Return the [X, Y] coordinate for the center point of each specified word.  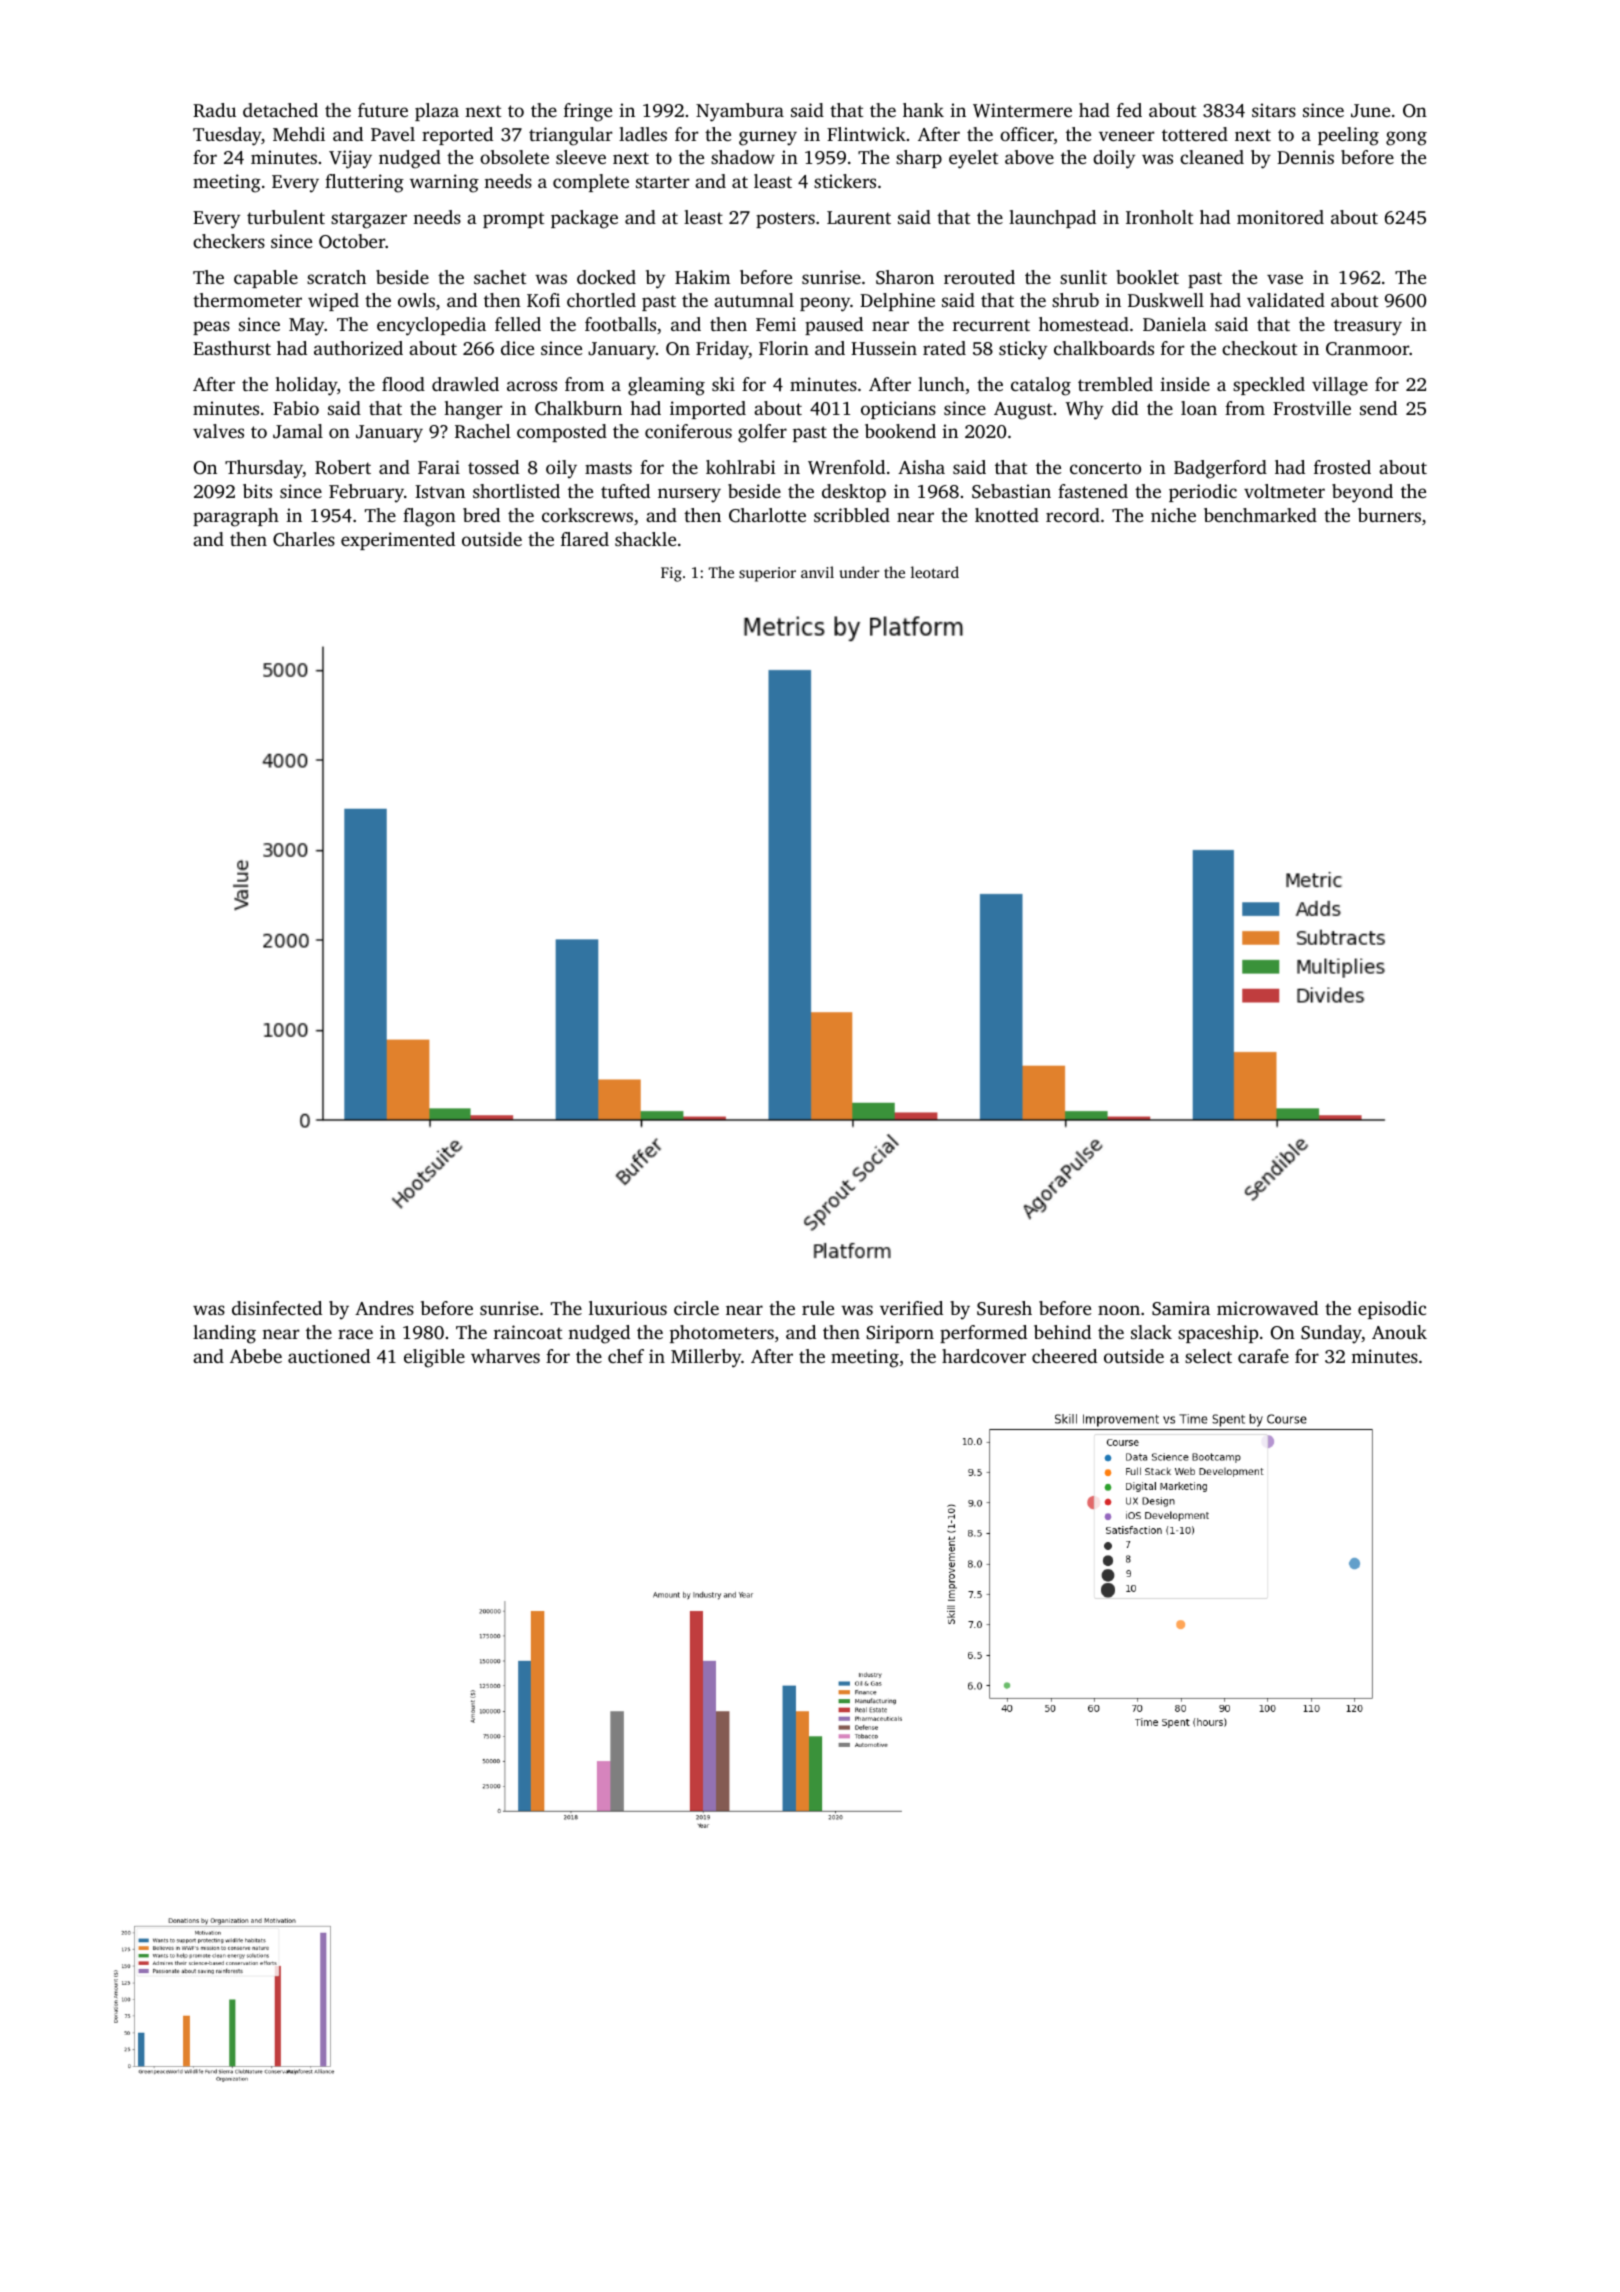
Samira [1181, 1308]
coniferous [688, 431]
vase [1285, 279]
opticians [898, 410]
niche [1173, 515]
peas [211, 328]
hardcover [984, 1356]
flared [585, 539]
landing [224, 1334]
